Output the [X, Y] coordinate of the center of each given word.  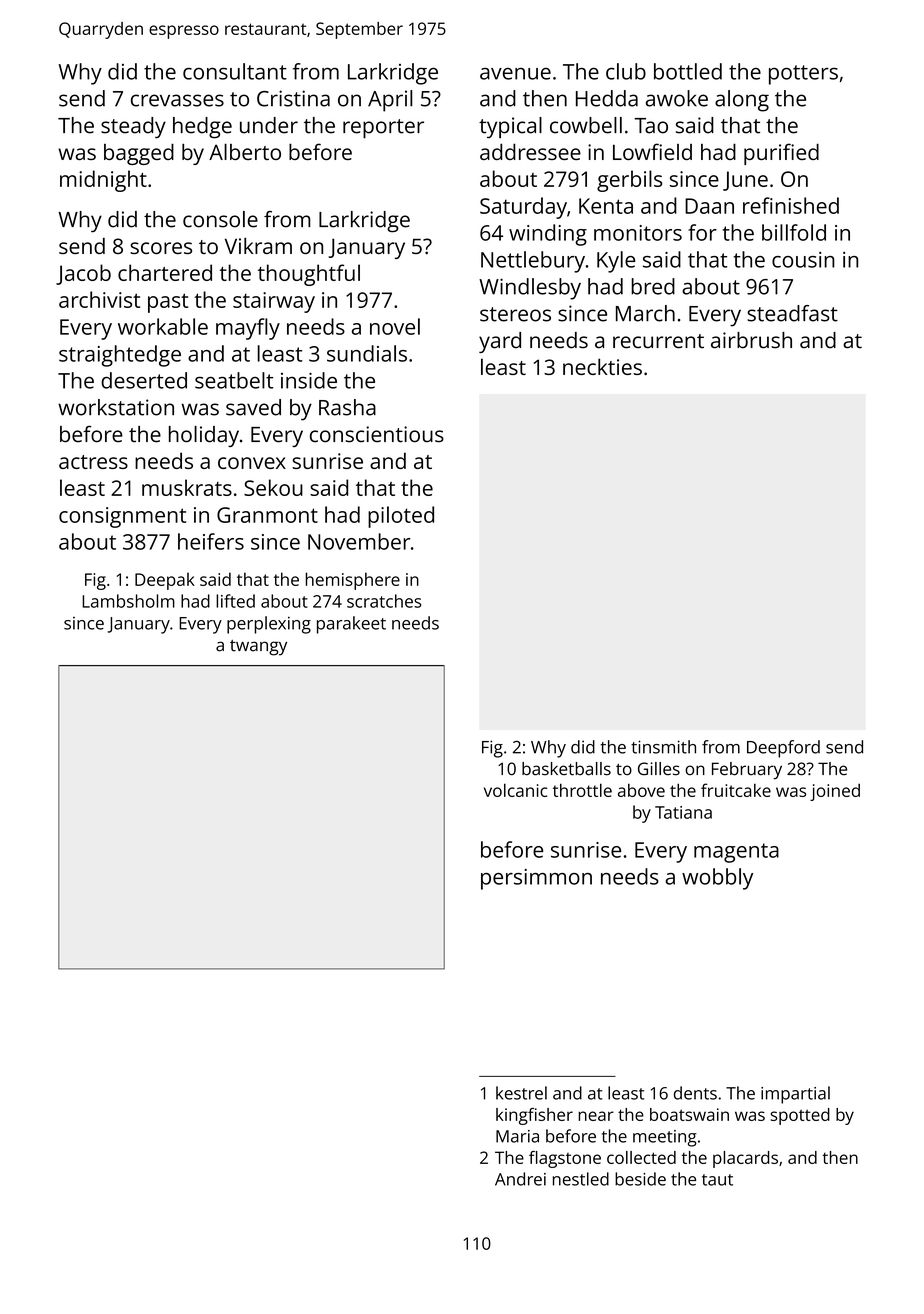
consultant [235, 71]
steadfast [792, 313]
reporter [383, 129]
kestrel [521, 1093]
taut [717, 1180]
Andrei [520, 1179]
